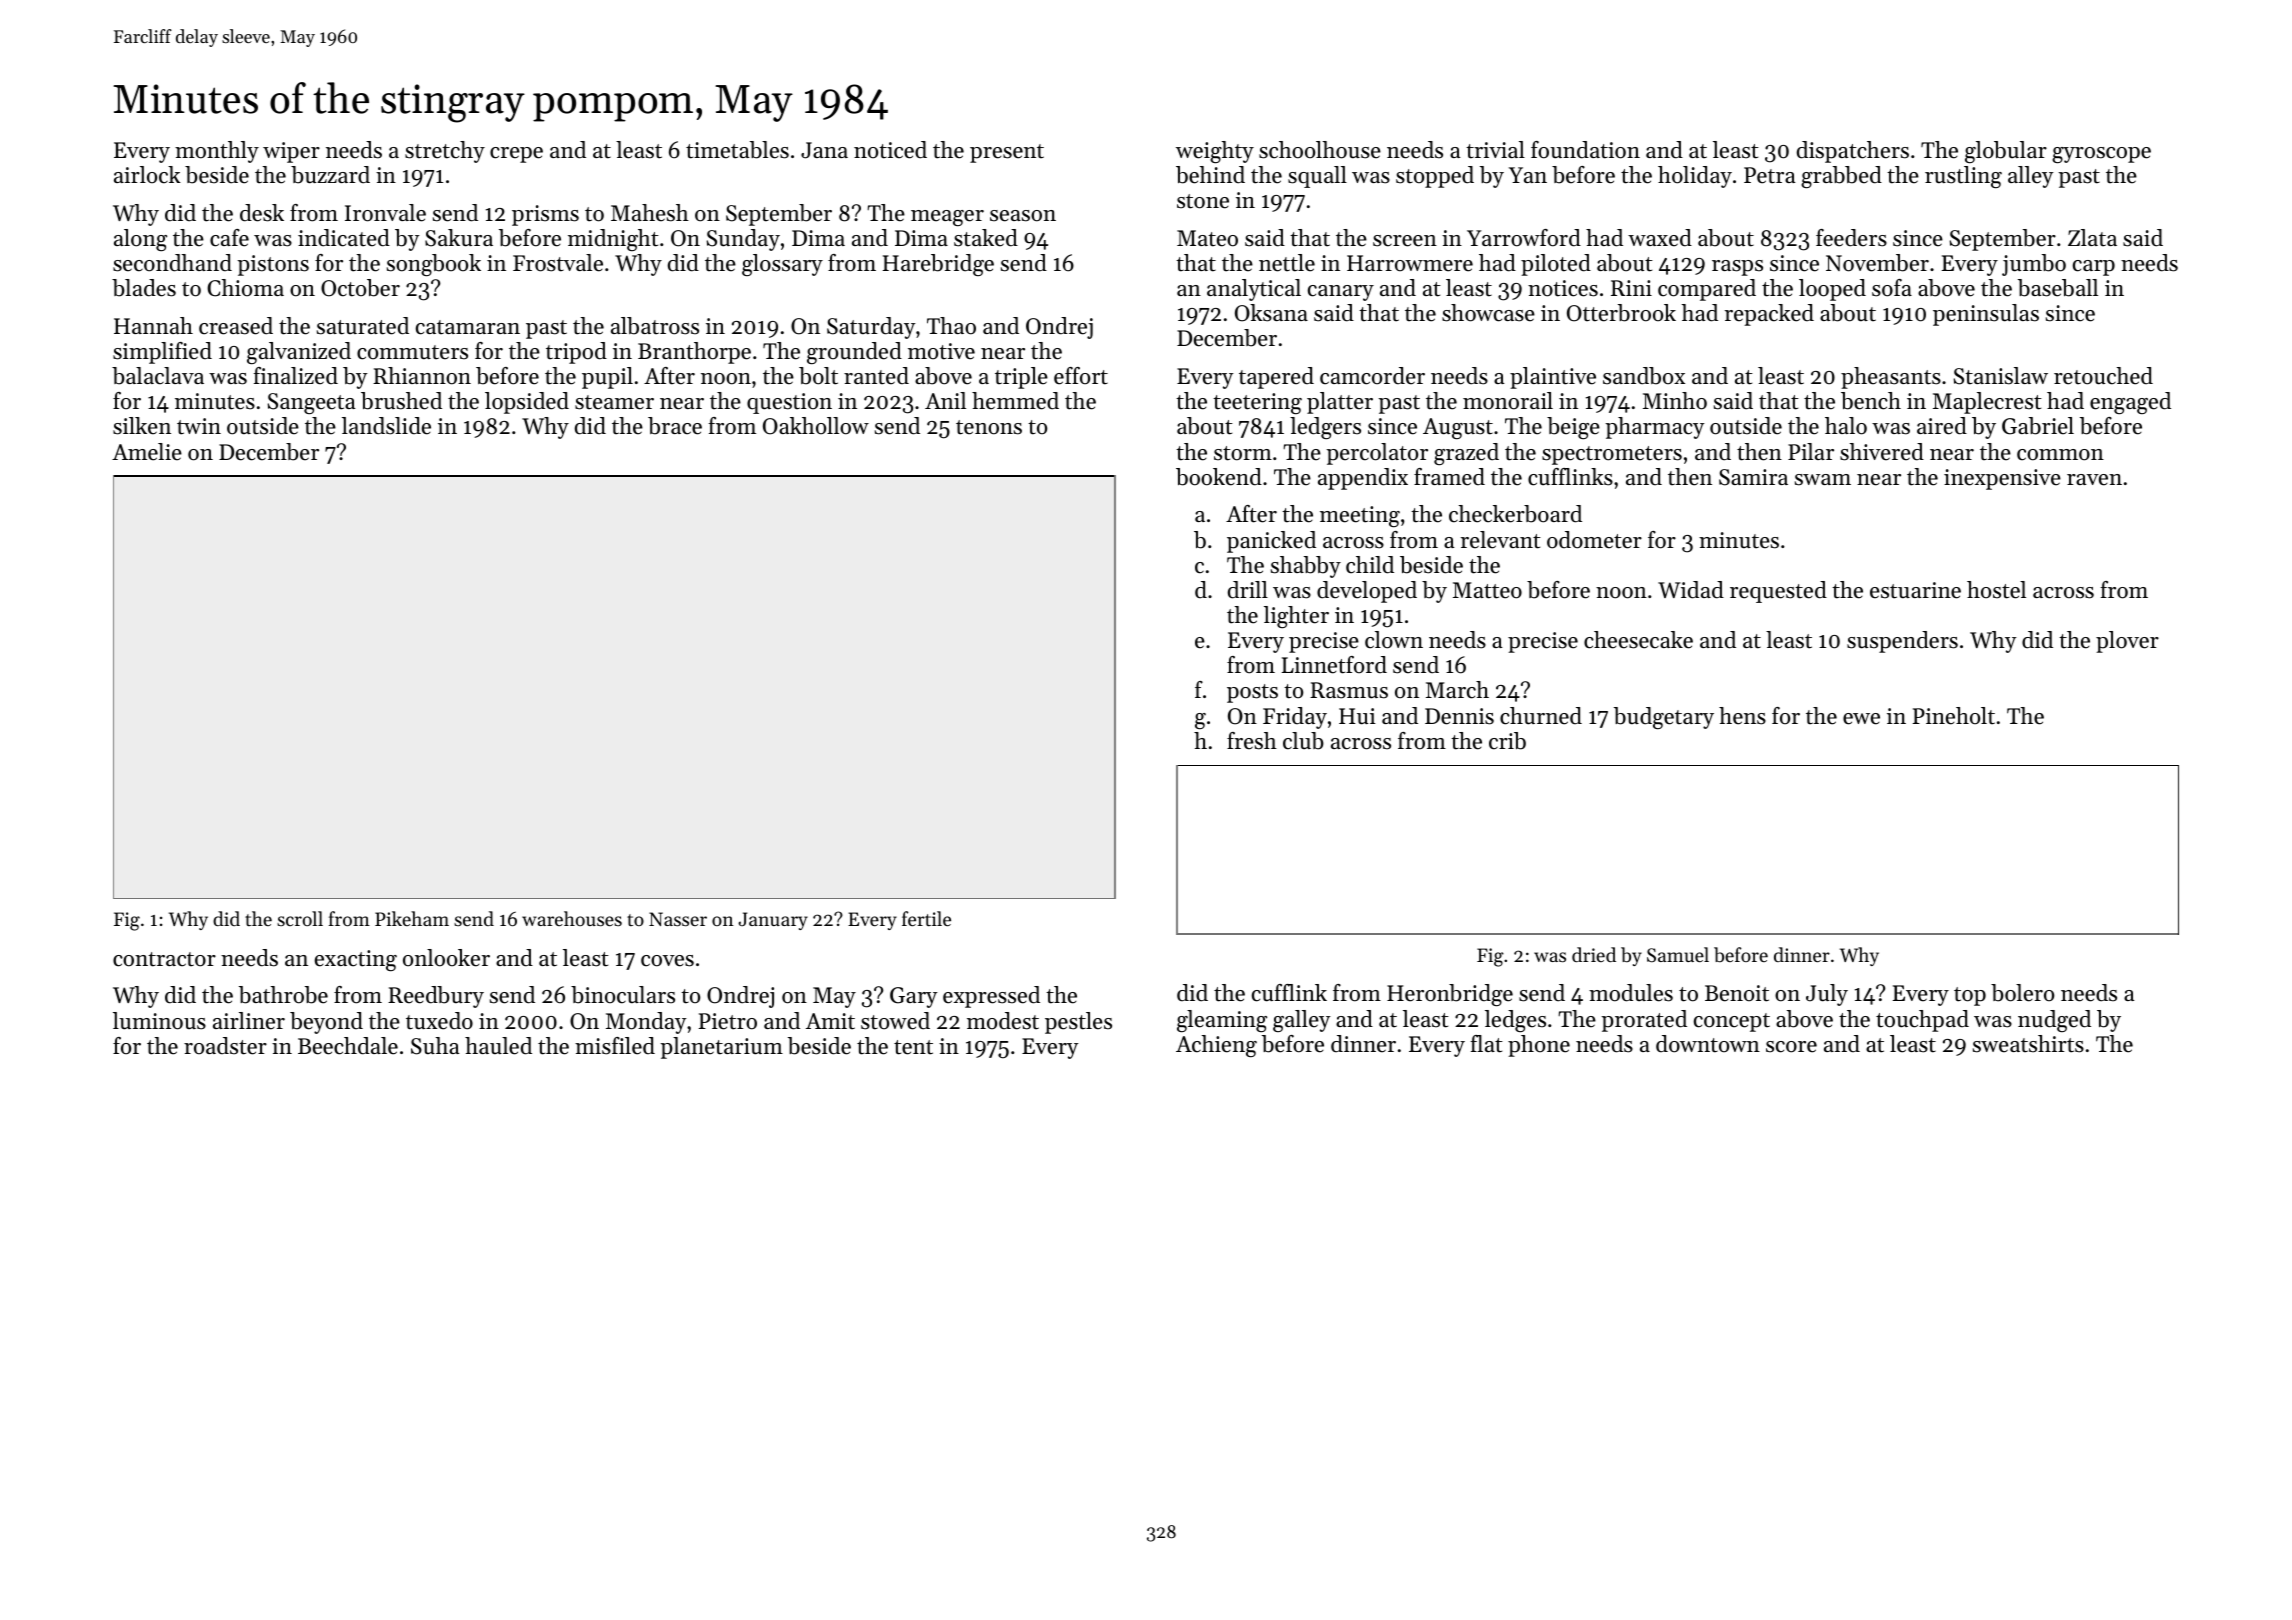  I want to click on waxed, so click(1660, 238).
